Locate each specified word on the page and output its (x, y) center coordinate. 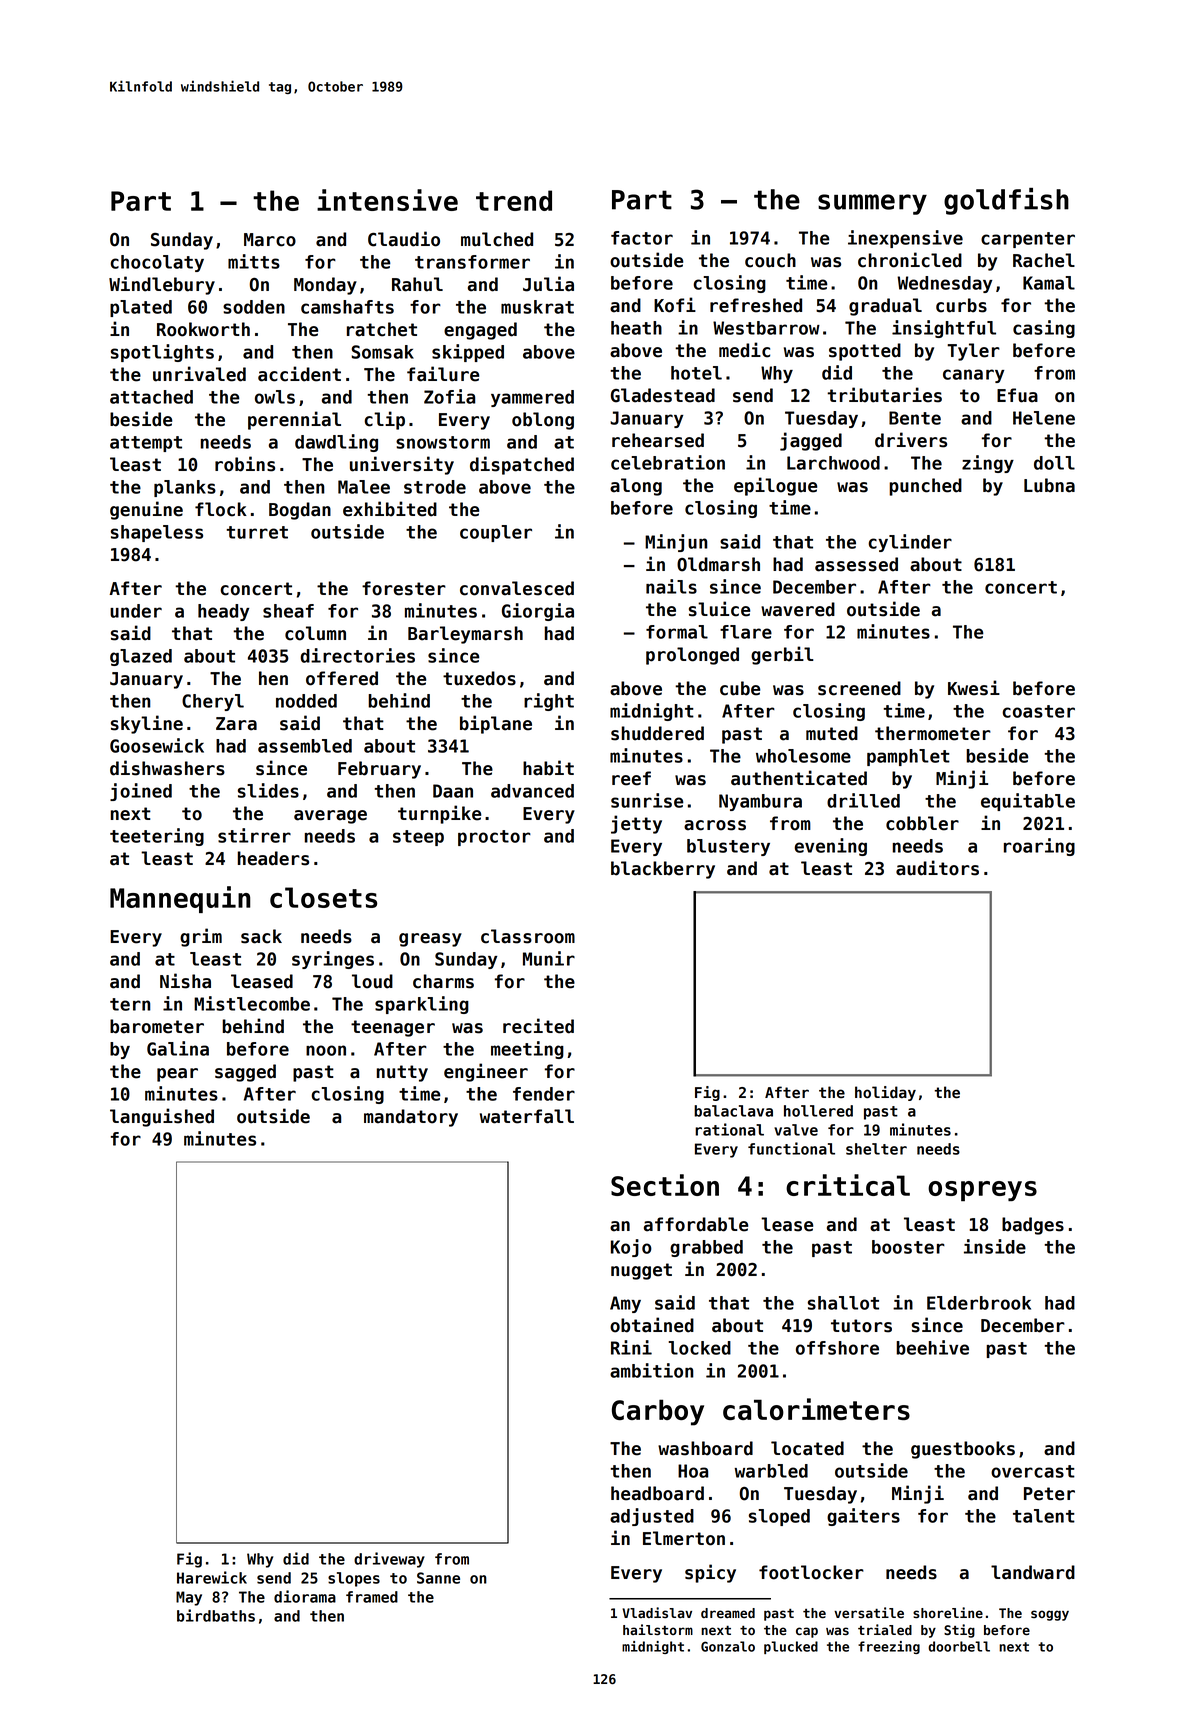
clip (384, 420)
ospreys (982, 1191)
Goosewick (157, 745)
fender (544, 1094)
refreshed (756, 305)
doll (1054, 463)
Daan (453, 791)
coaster (1038, 711)
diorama (305, 1596)
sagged (245, 1073)
